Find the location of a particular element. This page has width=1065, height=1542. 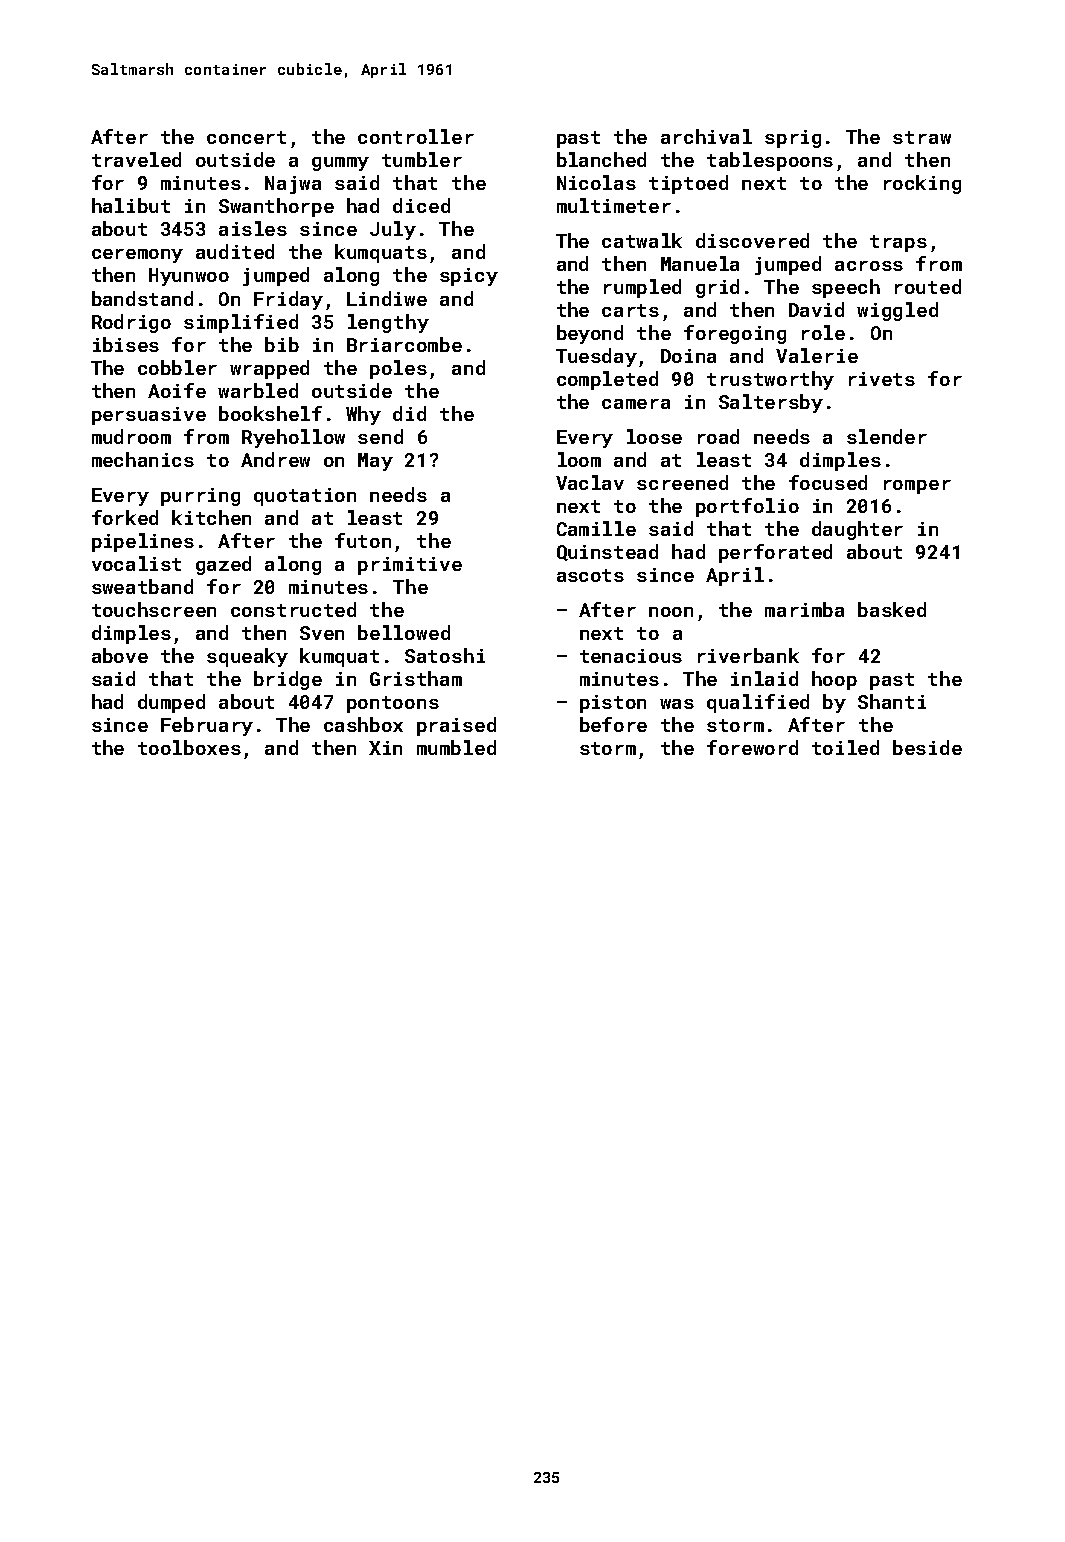

Briarcombe is located at coordinates (404, 344).
